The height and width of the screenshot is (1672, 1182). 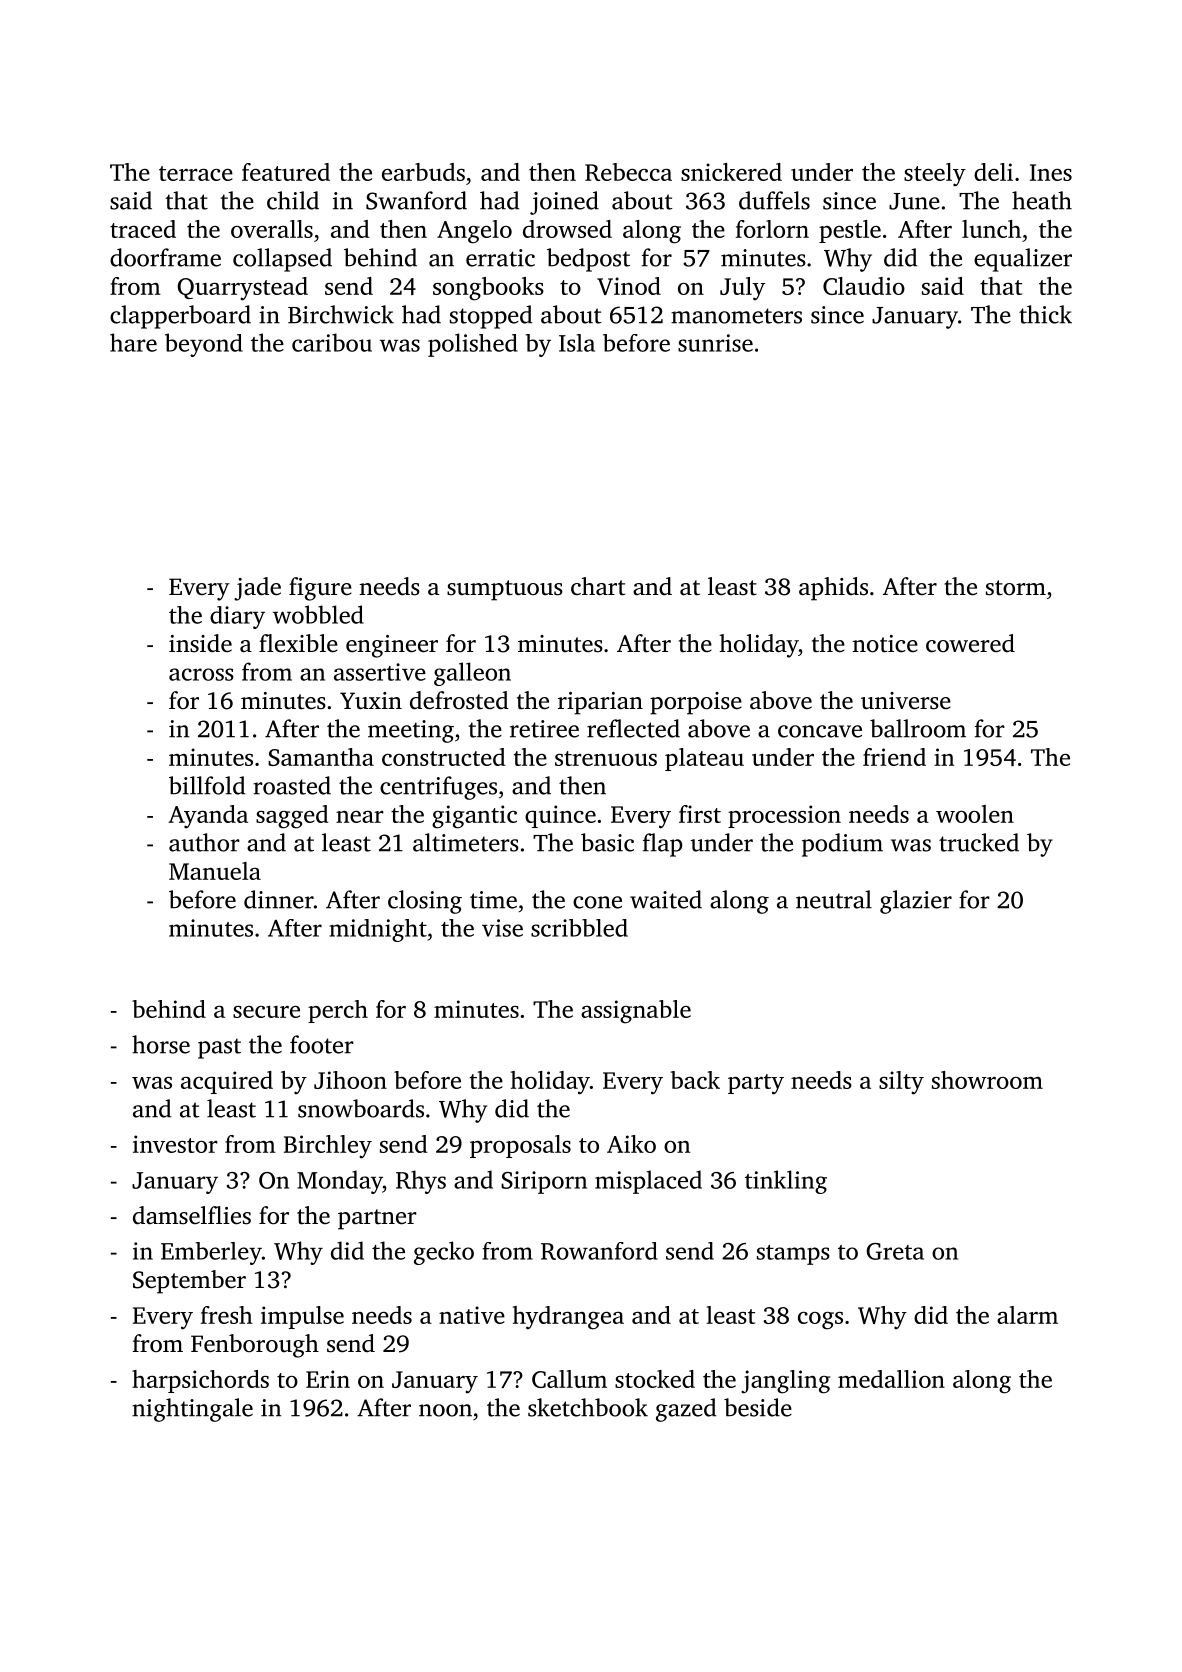 What do you see at coordinates (599, 1251) in the screenshot?
I see `Rowanford` at bounding box center [599, 1251].
